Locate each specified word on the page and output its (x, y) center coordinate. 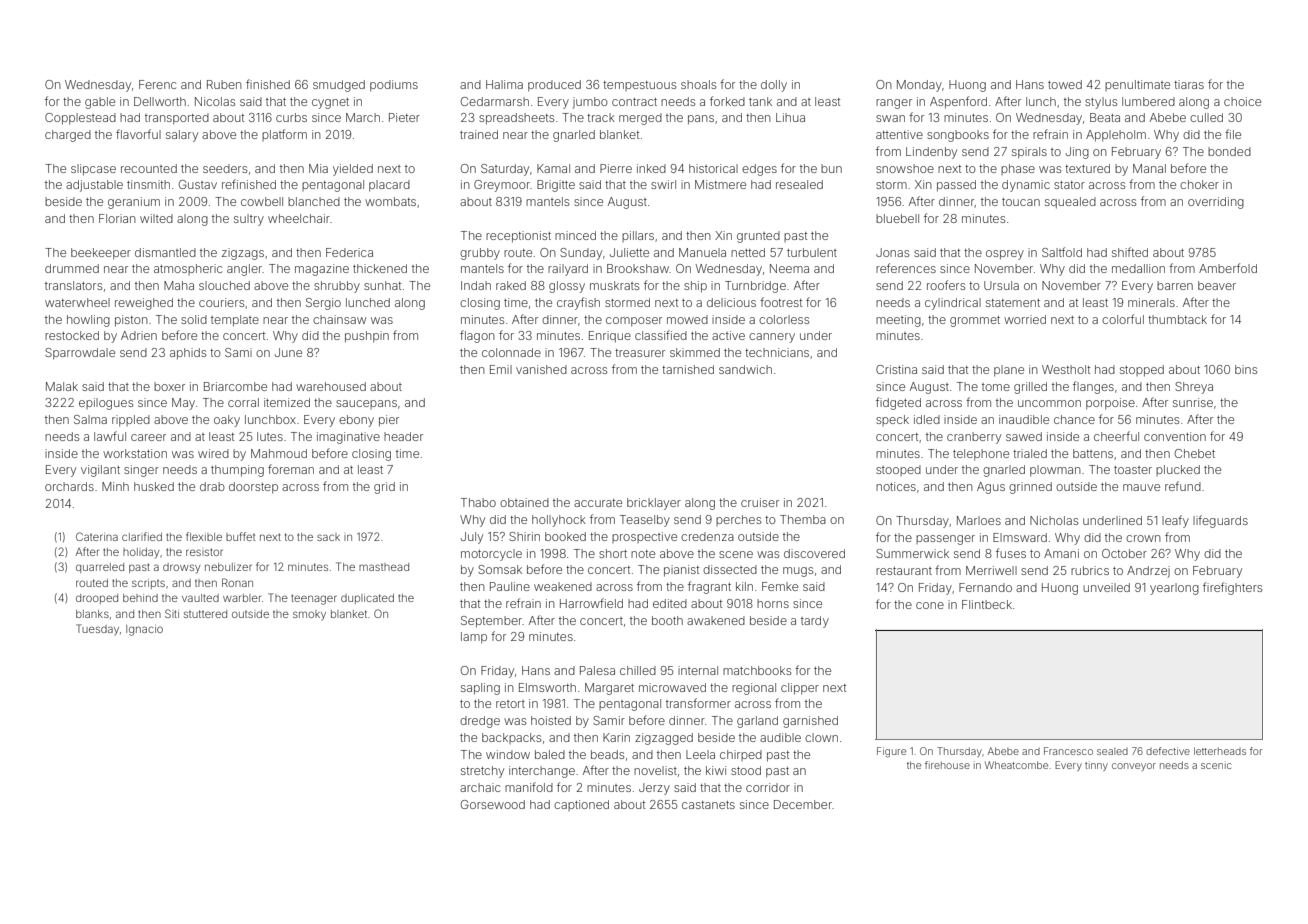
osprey (1005, 255)
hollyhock (559, 521)
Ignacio (144, 630)
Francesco (1068, 751)
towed (1065, 84)
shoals (698, 84)
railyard (568, 270)
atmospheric (188, 269)
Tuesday (97, 630)
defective (1168, 751)
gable (100, 103)
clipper (800, 689)
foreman (291, 469)
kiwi (716, 770)
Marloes (979, 520)
